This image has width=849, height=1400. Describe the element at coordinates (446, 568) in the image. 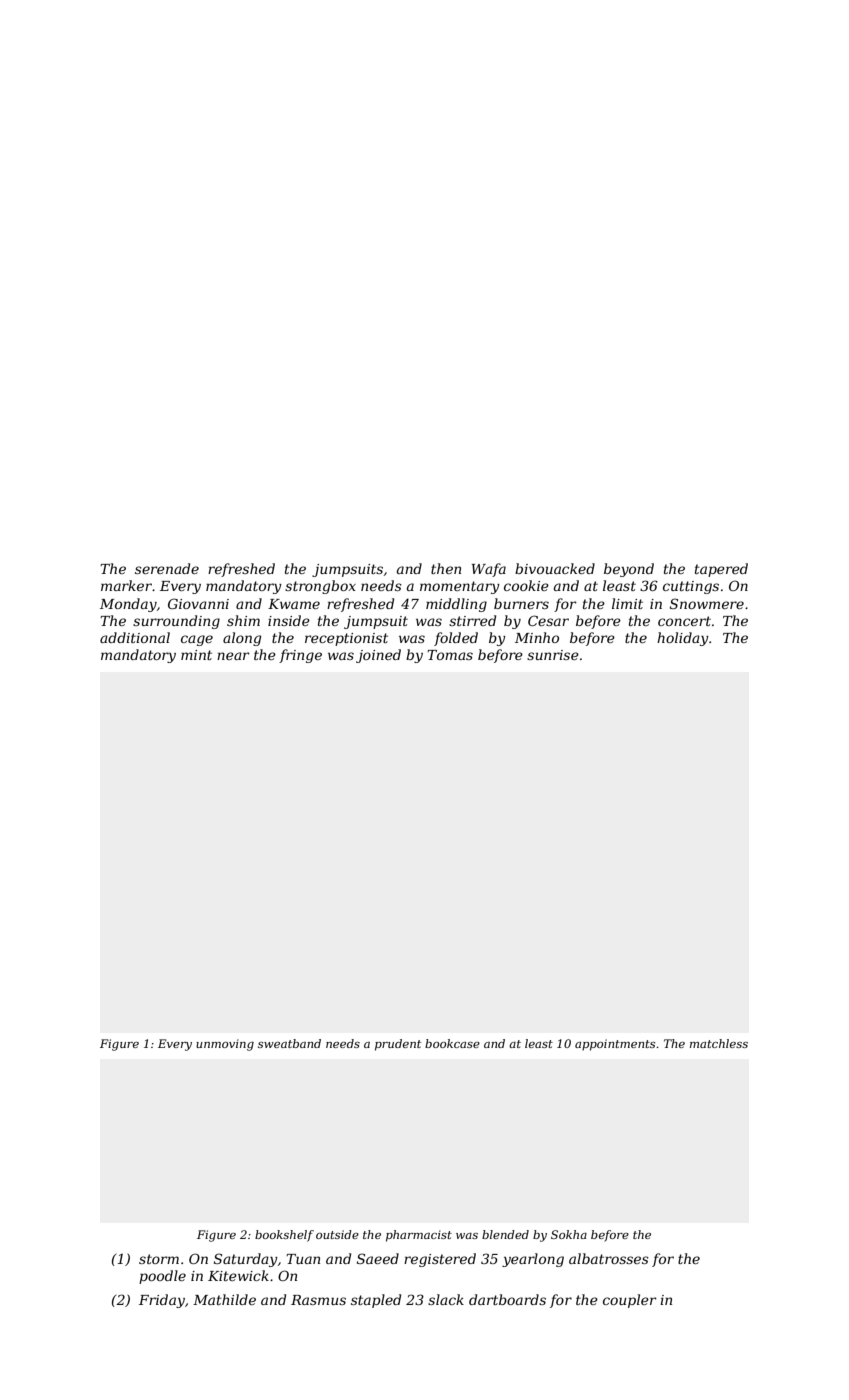

I see `then` at that location.
